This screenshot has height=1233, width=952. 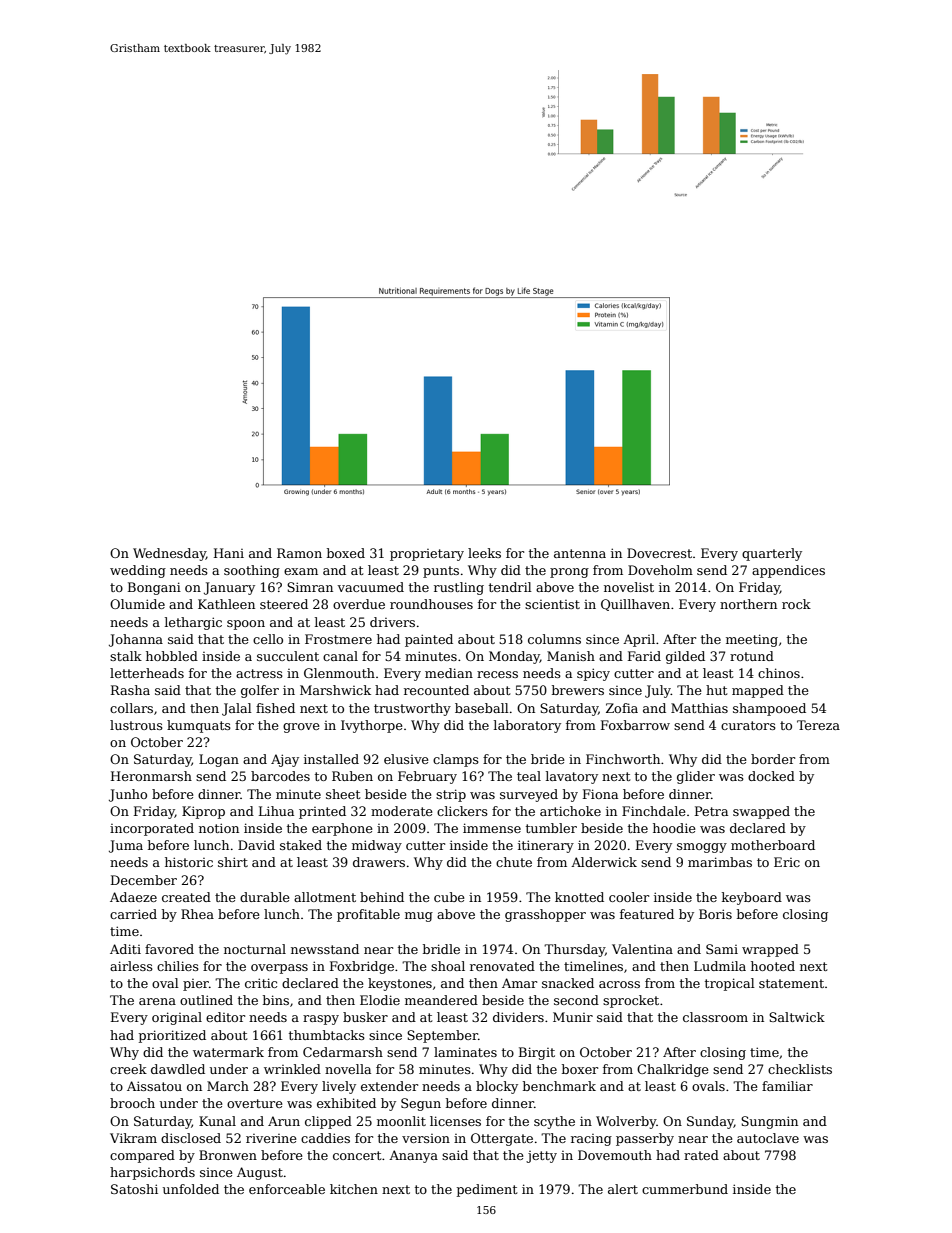 What do you see at coordinates (413, 1156) in the screenshot?
I see `Ananya` at bounding box center [413, 1156].
